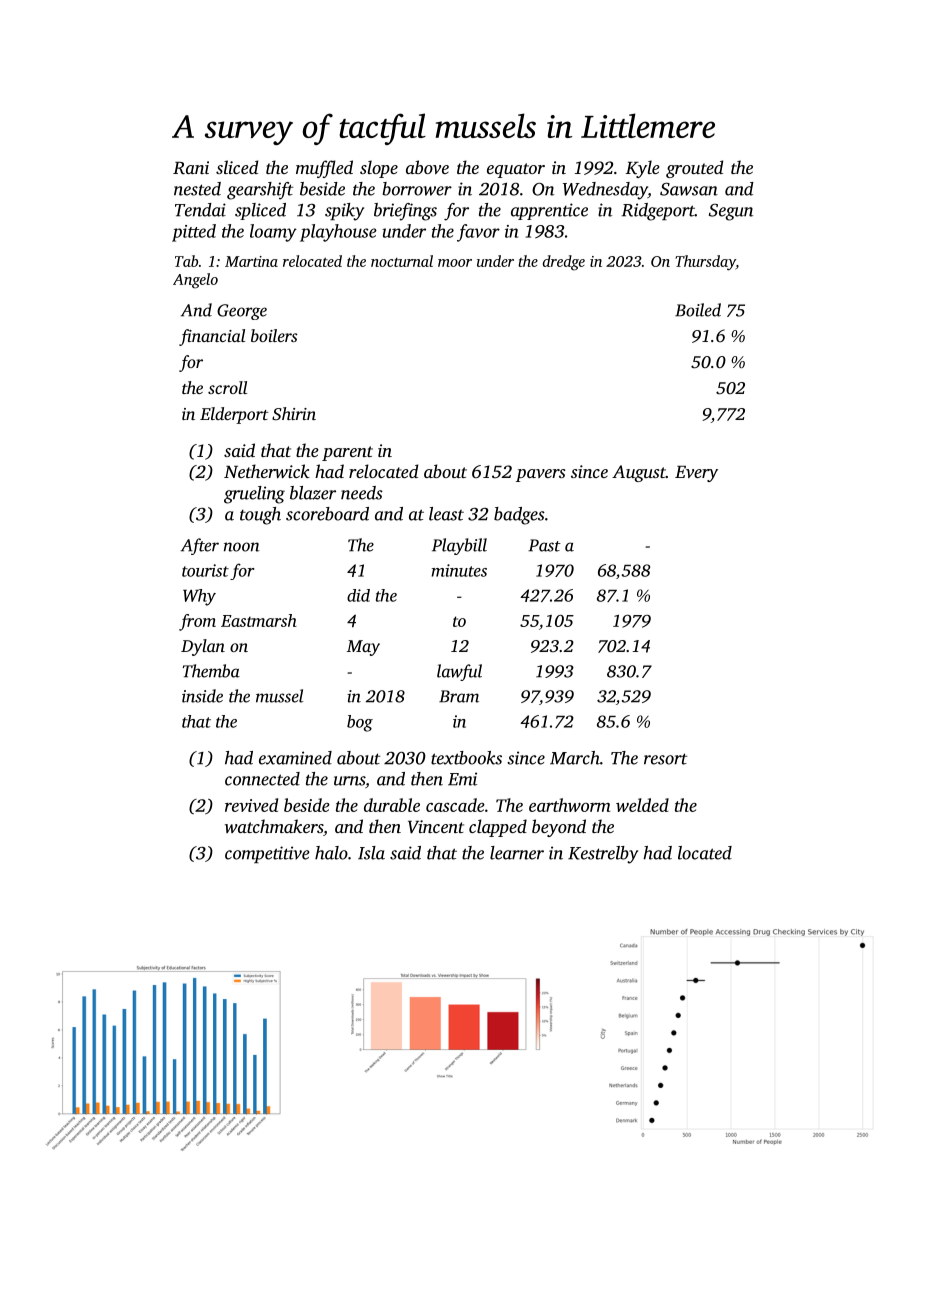  Describe the element at coordinates (242, 312) in the image. I see `George` at that location.
